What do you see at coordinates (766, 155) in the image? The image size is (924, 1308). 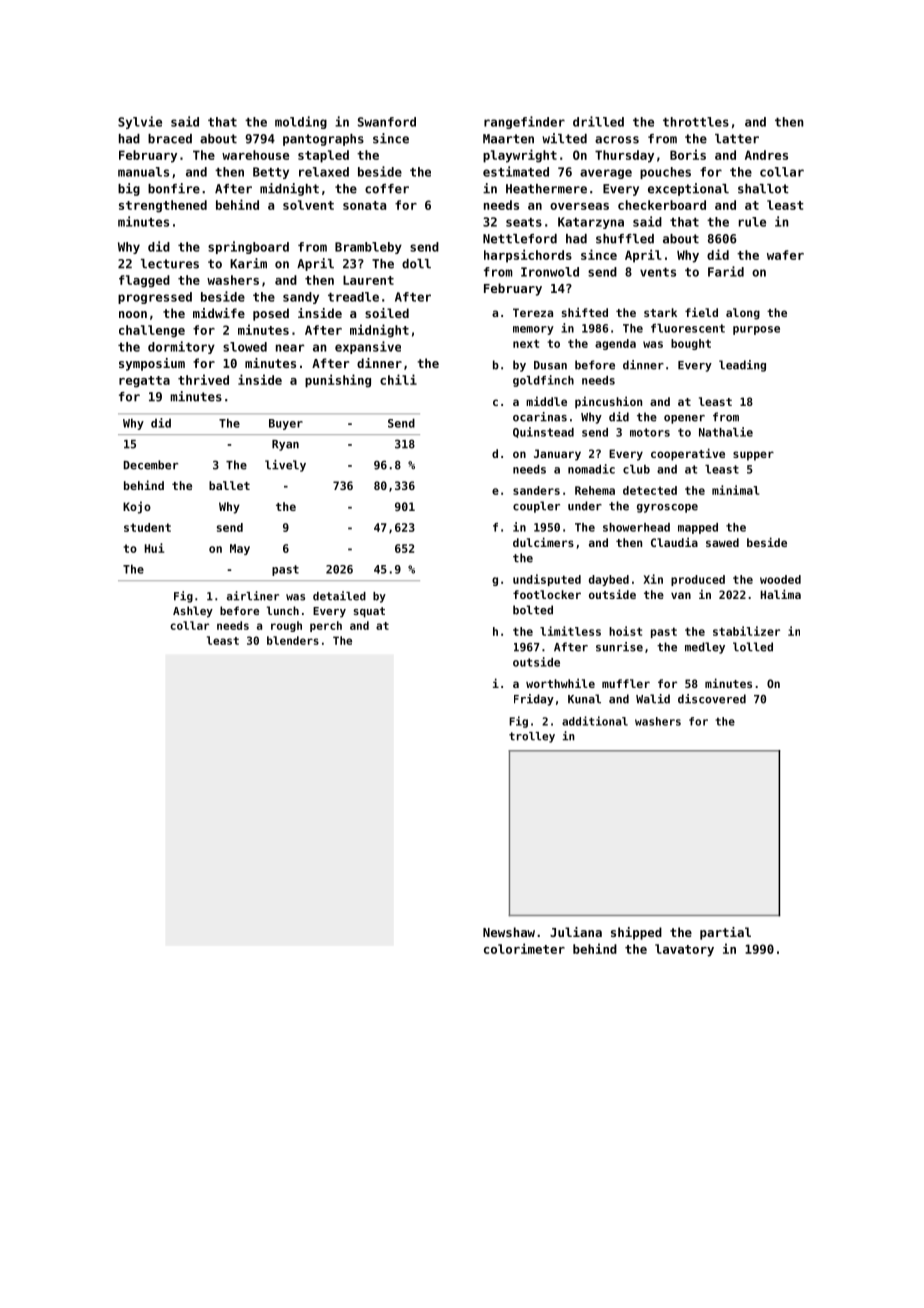 I see `Andres` at bounding box center [766, 155].
